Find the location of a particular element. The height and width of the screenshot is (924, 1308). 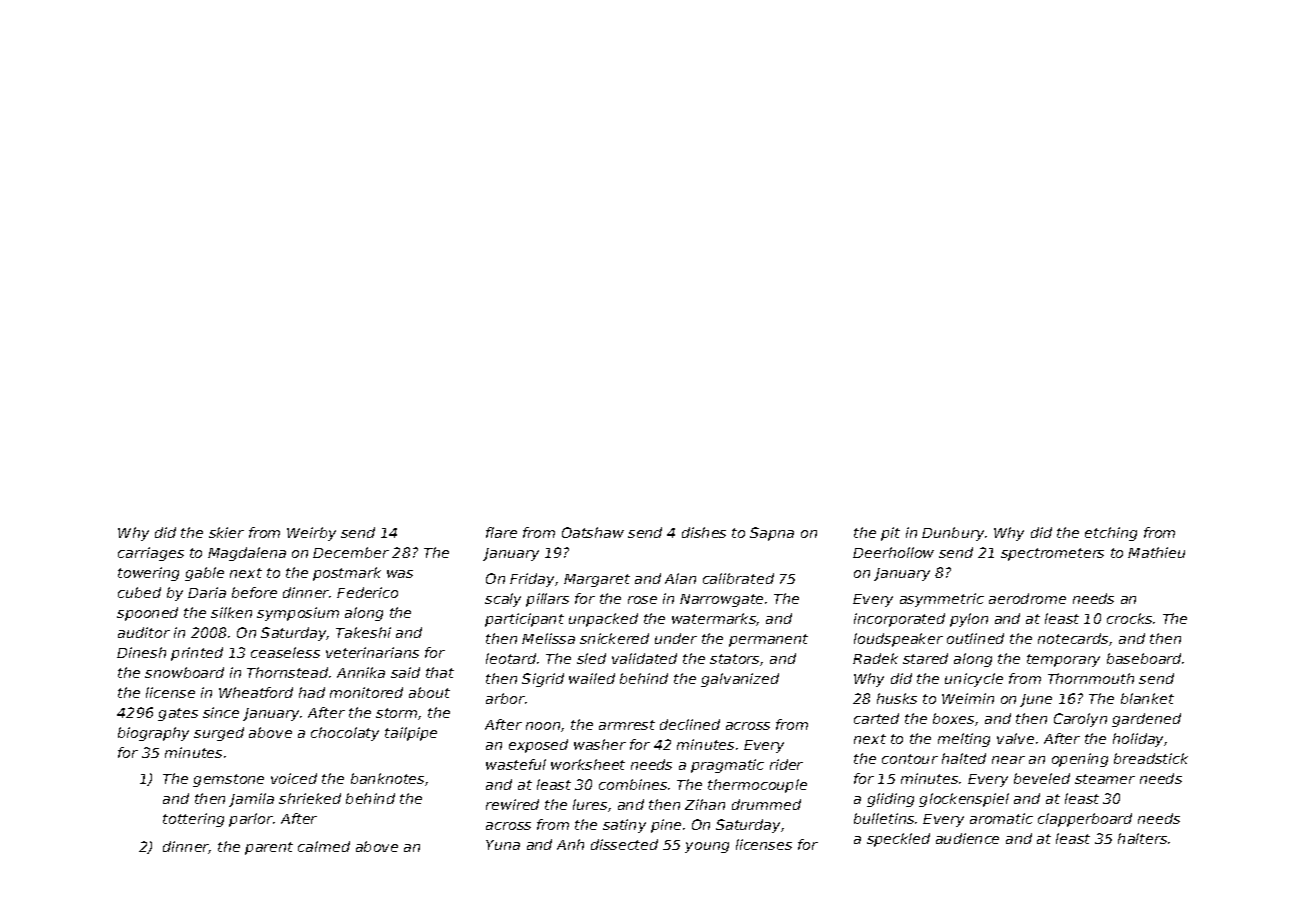

notecards is located at coordinates (1073, 638).
